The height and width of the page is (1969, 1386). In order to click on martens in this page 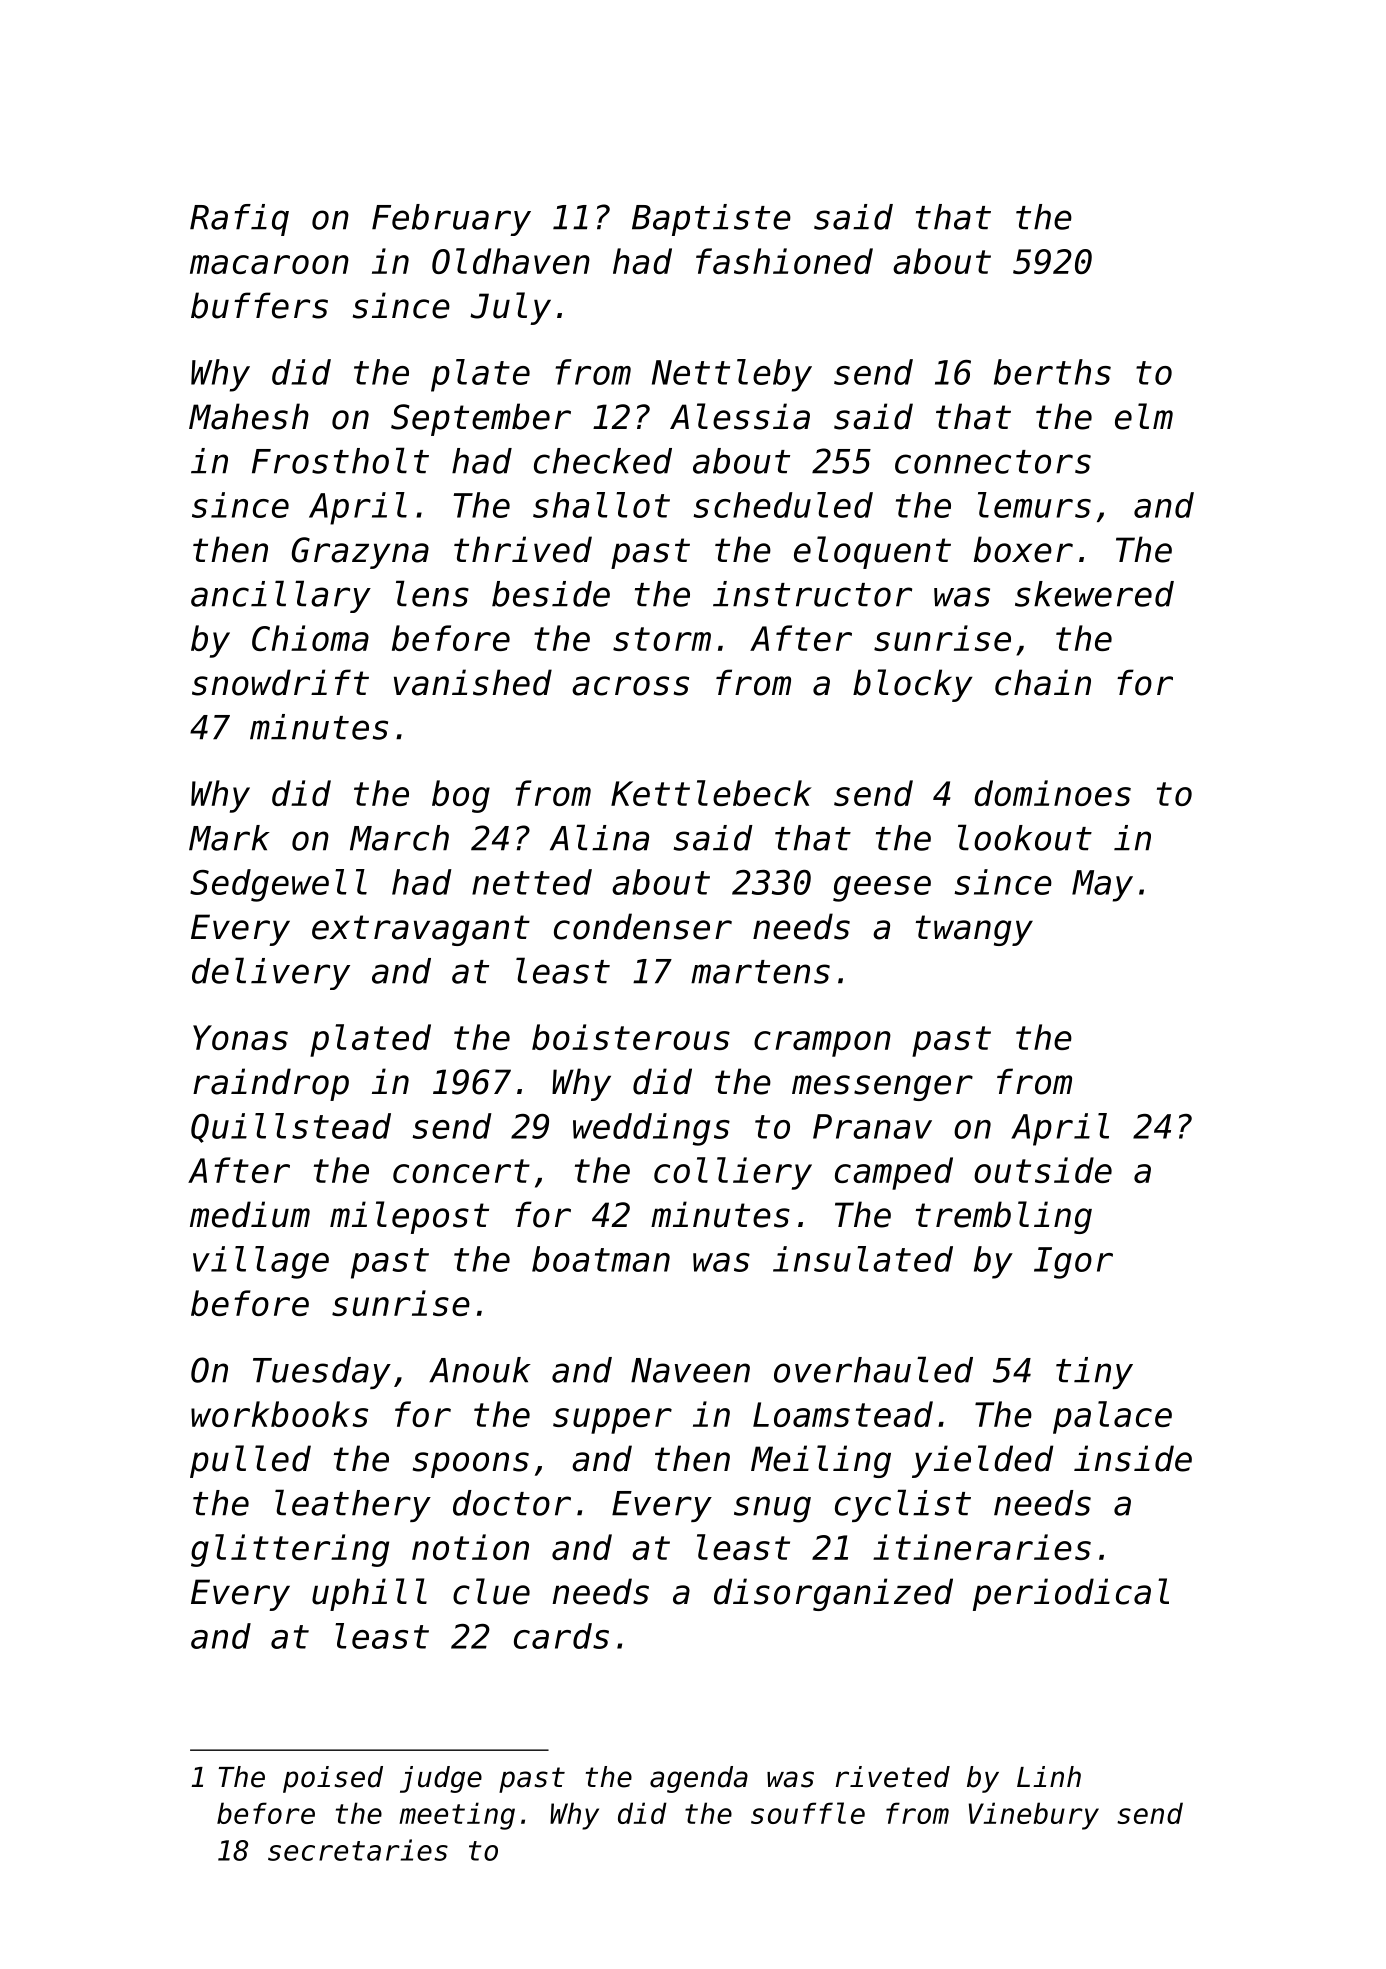, I will do `click(760, 972)`.
